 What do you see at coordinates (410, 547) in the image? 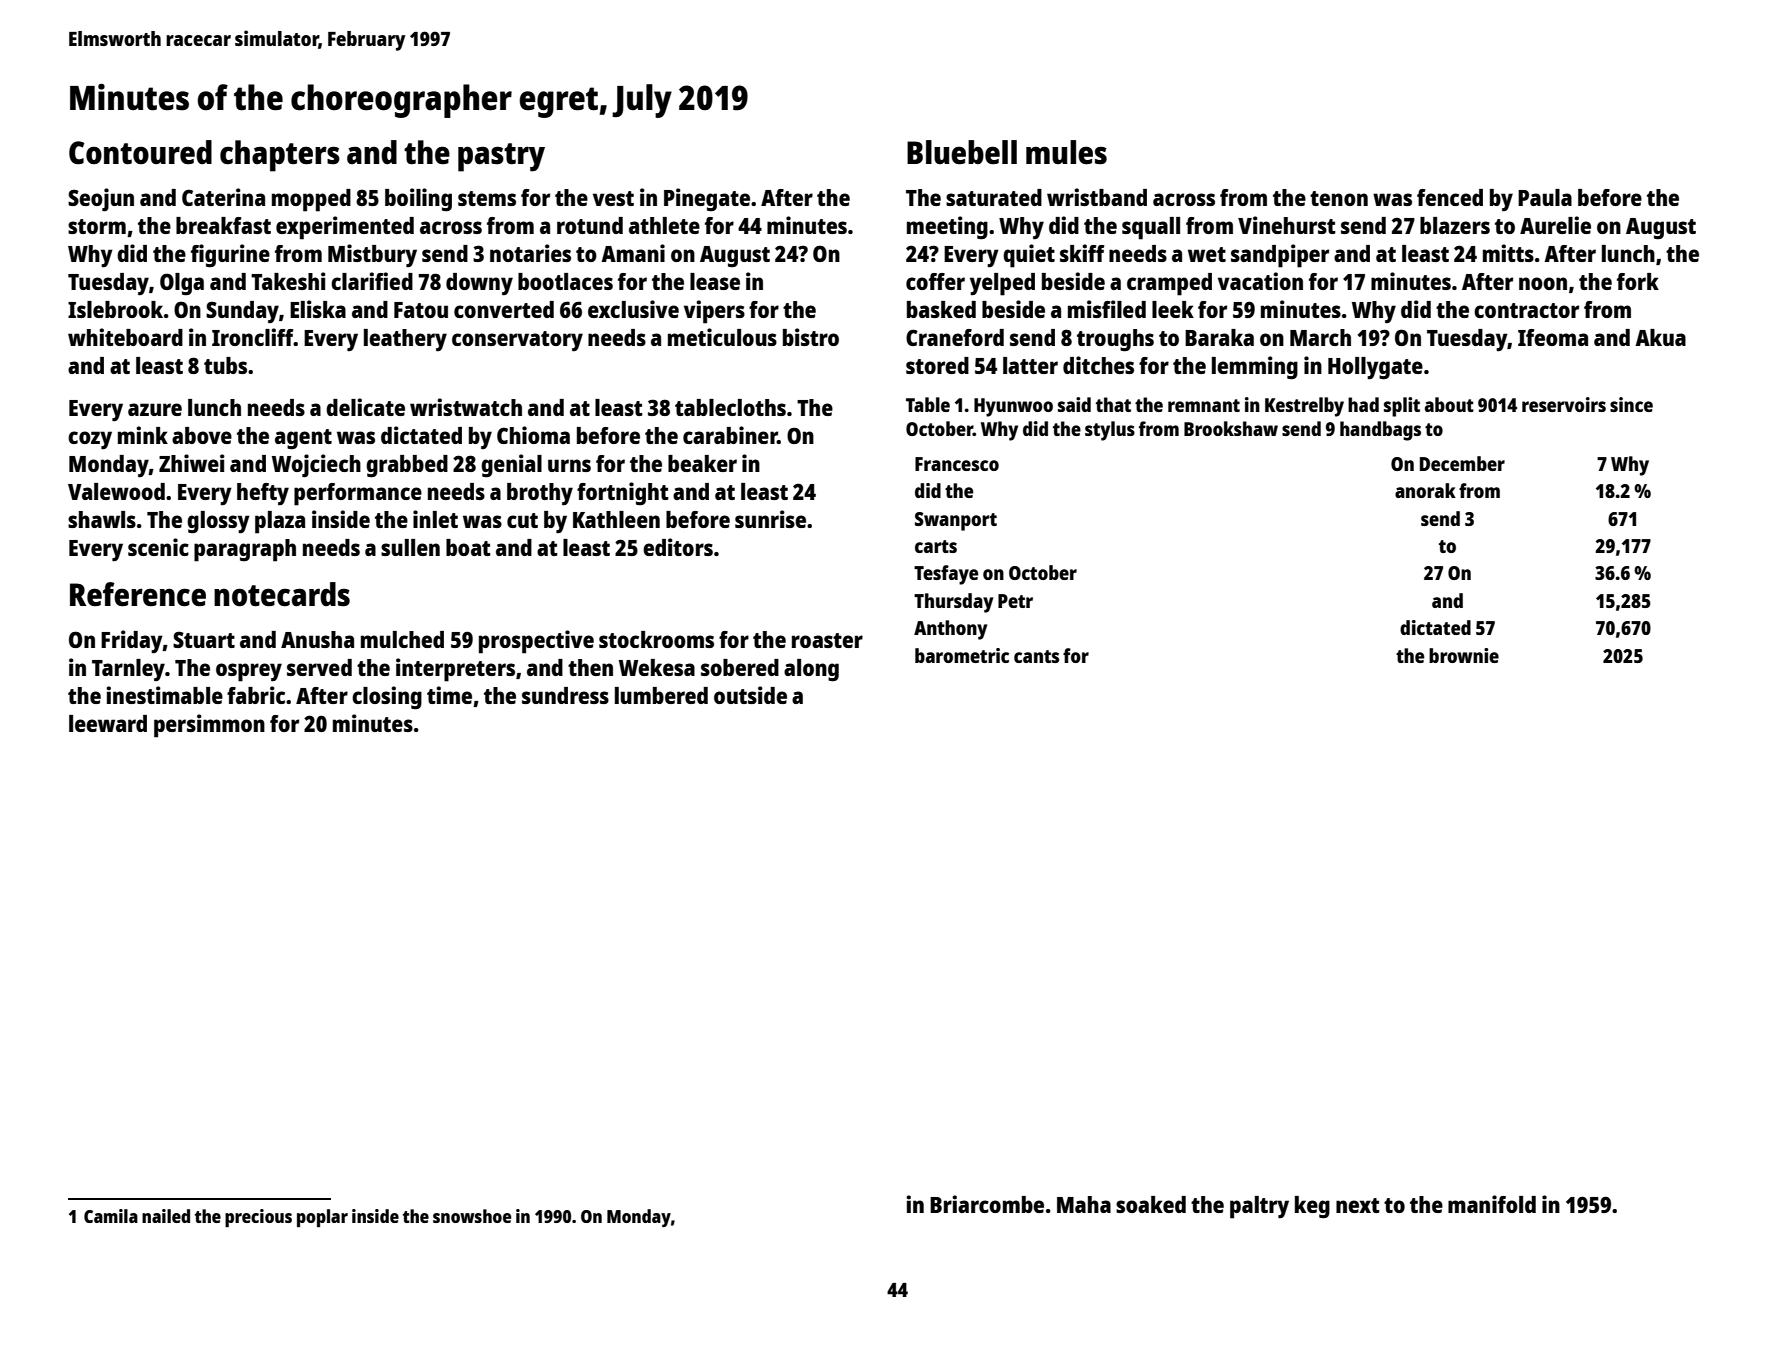
I see `sullen` at bounding box center [410, 547].
